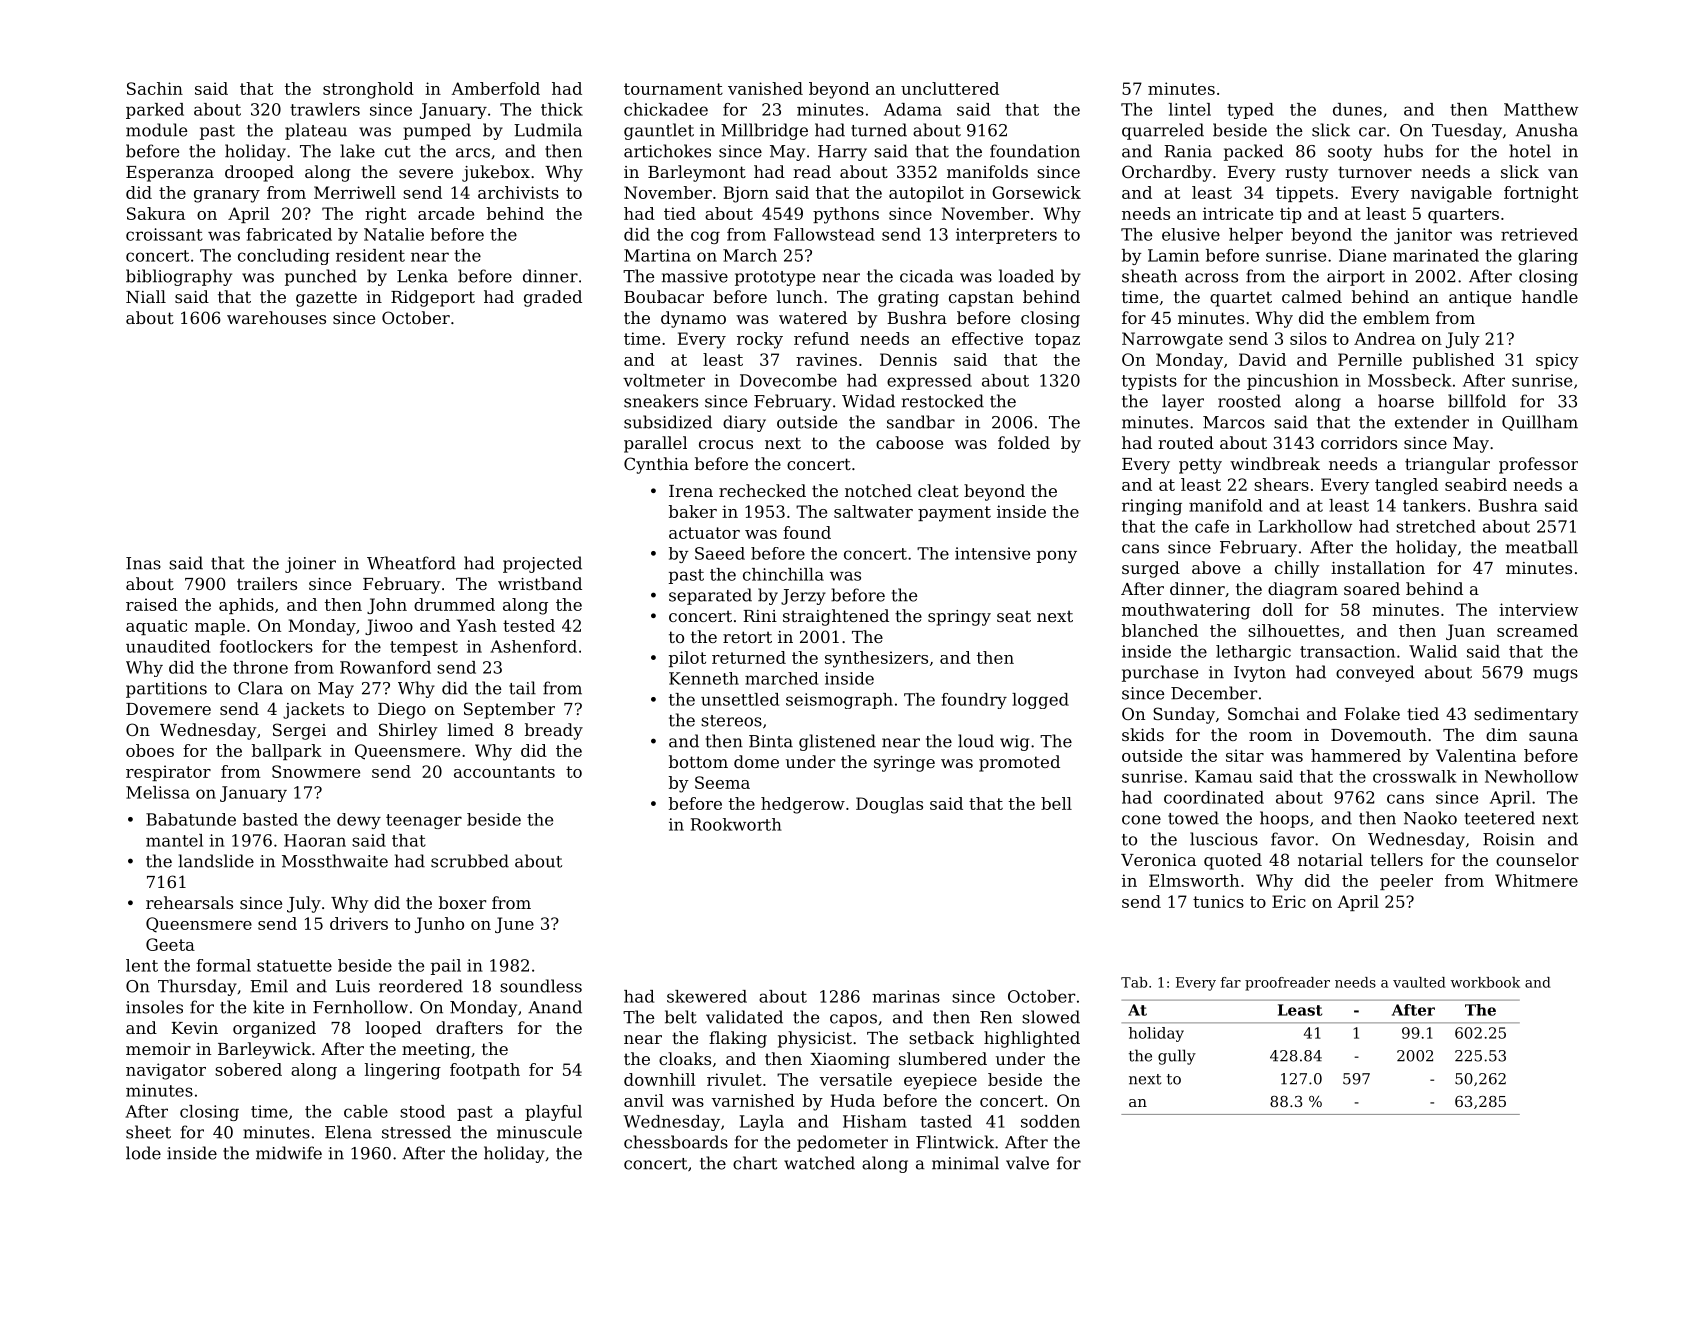 This document has width=1704, height=1317. Describe the element at coordinates (1451, 194) in the document. I see `navigable` at that location.
